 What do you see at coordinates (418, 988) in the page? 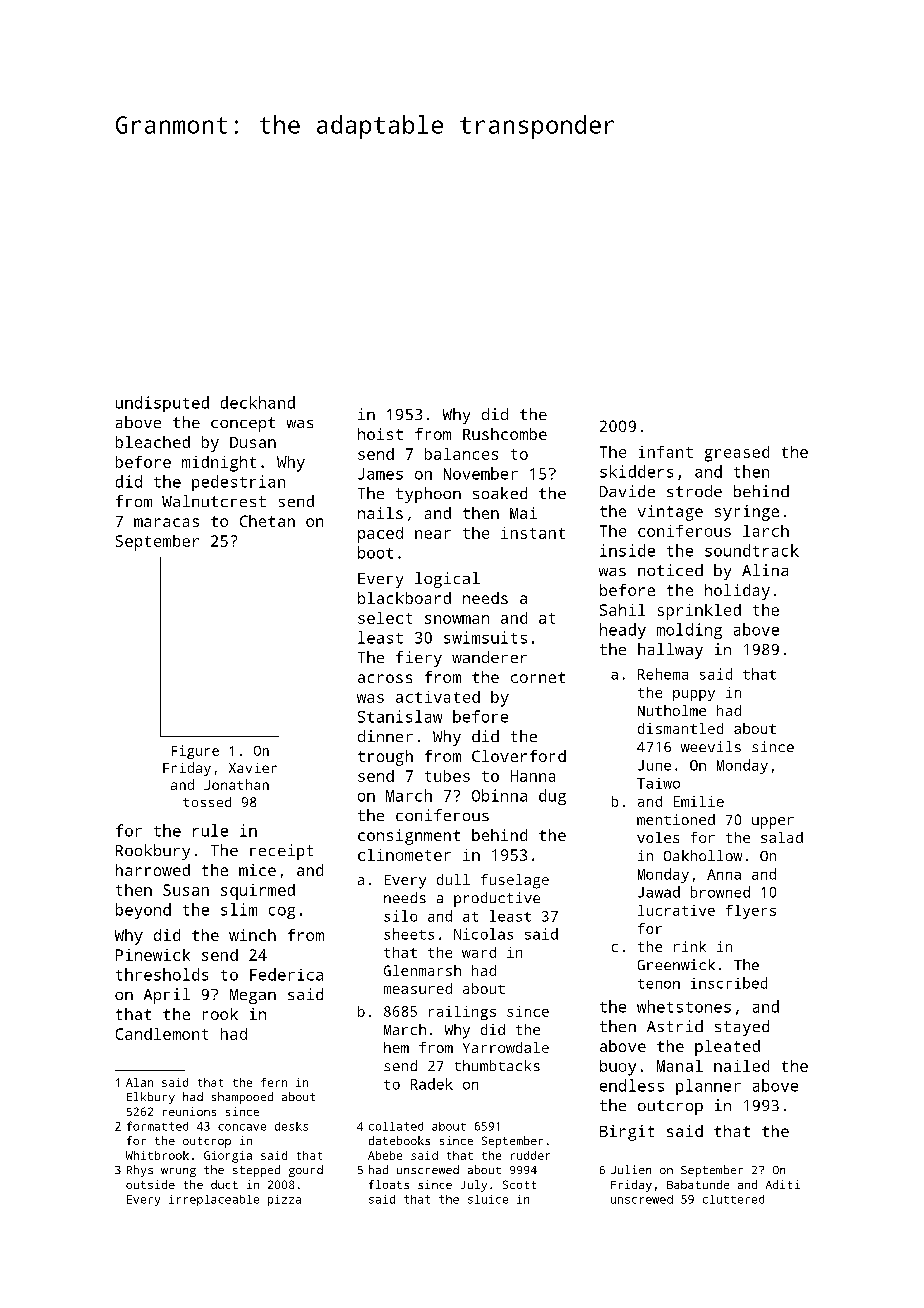
I see `measured` at bounding box center [418, 988].
